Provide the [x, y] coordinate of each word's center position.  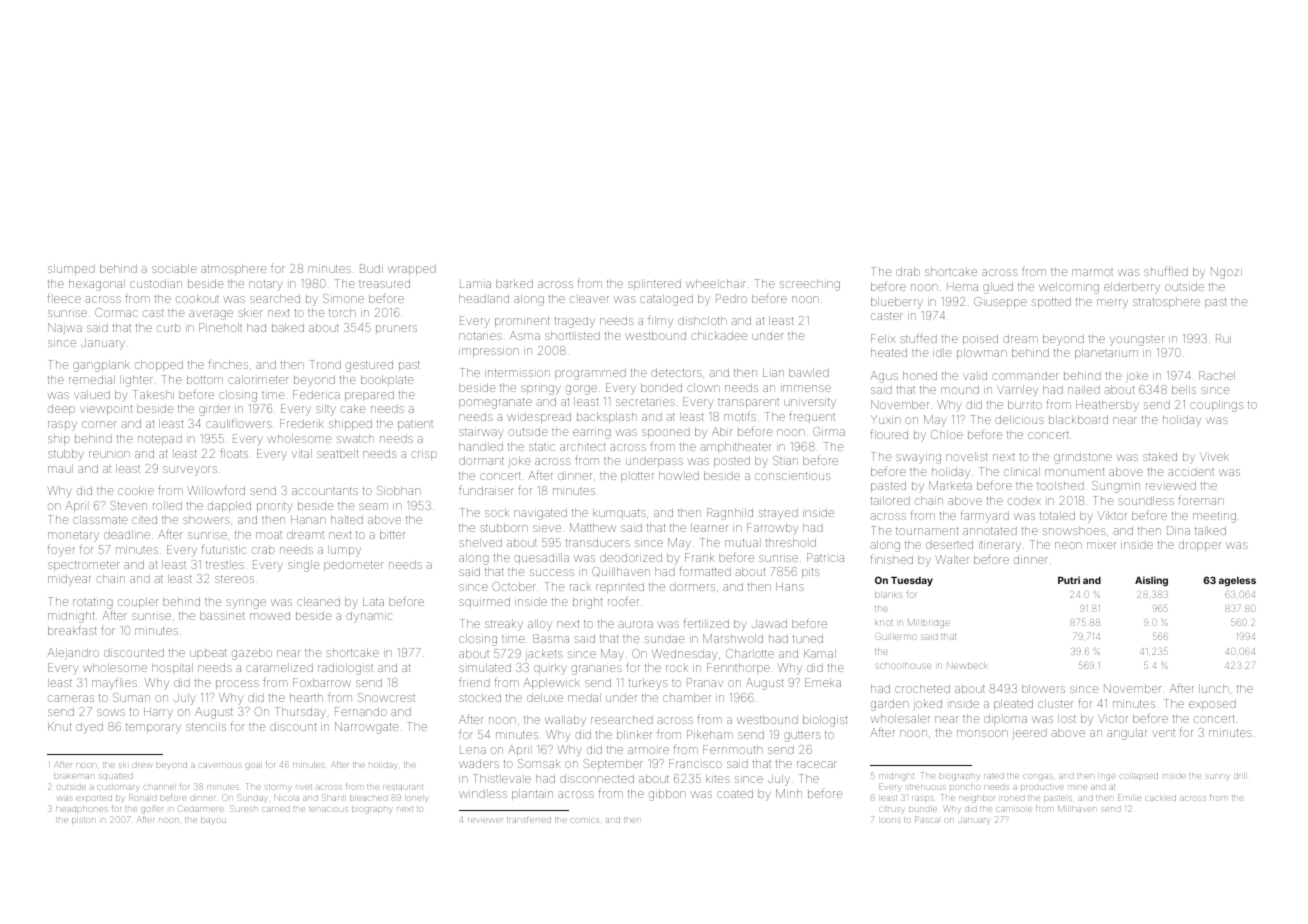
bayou [213, 821]
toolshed [1060, 485]
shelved [480, 542]
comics [585, 820]
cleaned [318, 601]
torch [342, 312]
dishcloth [702, 320]
